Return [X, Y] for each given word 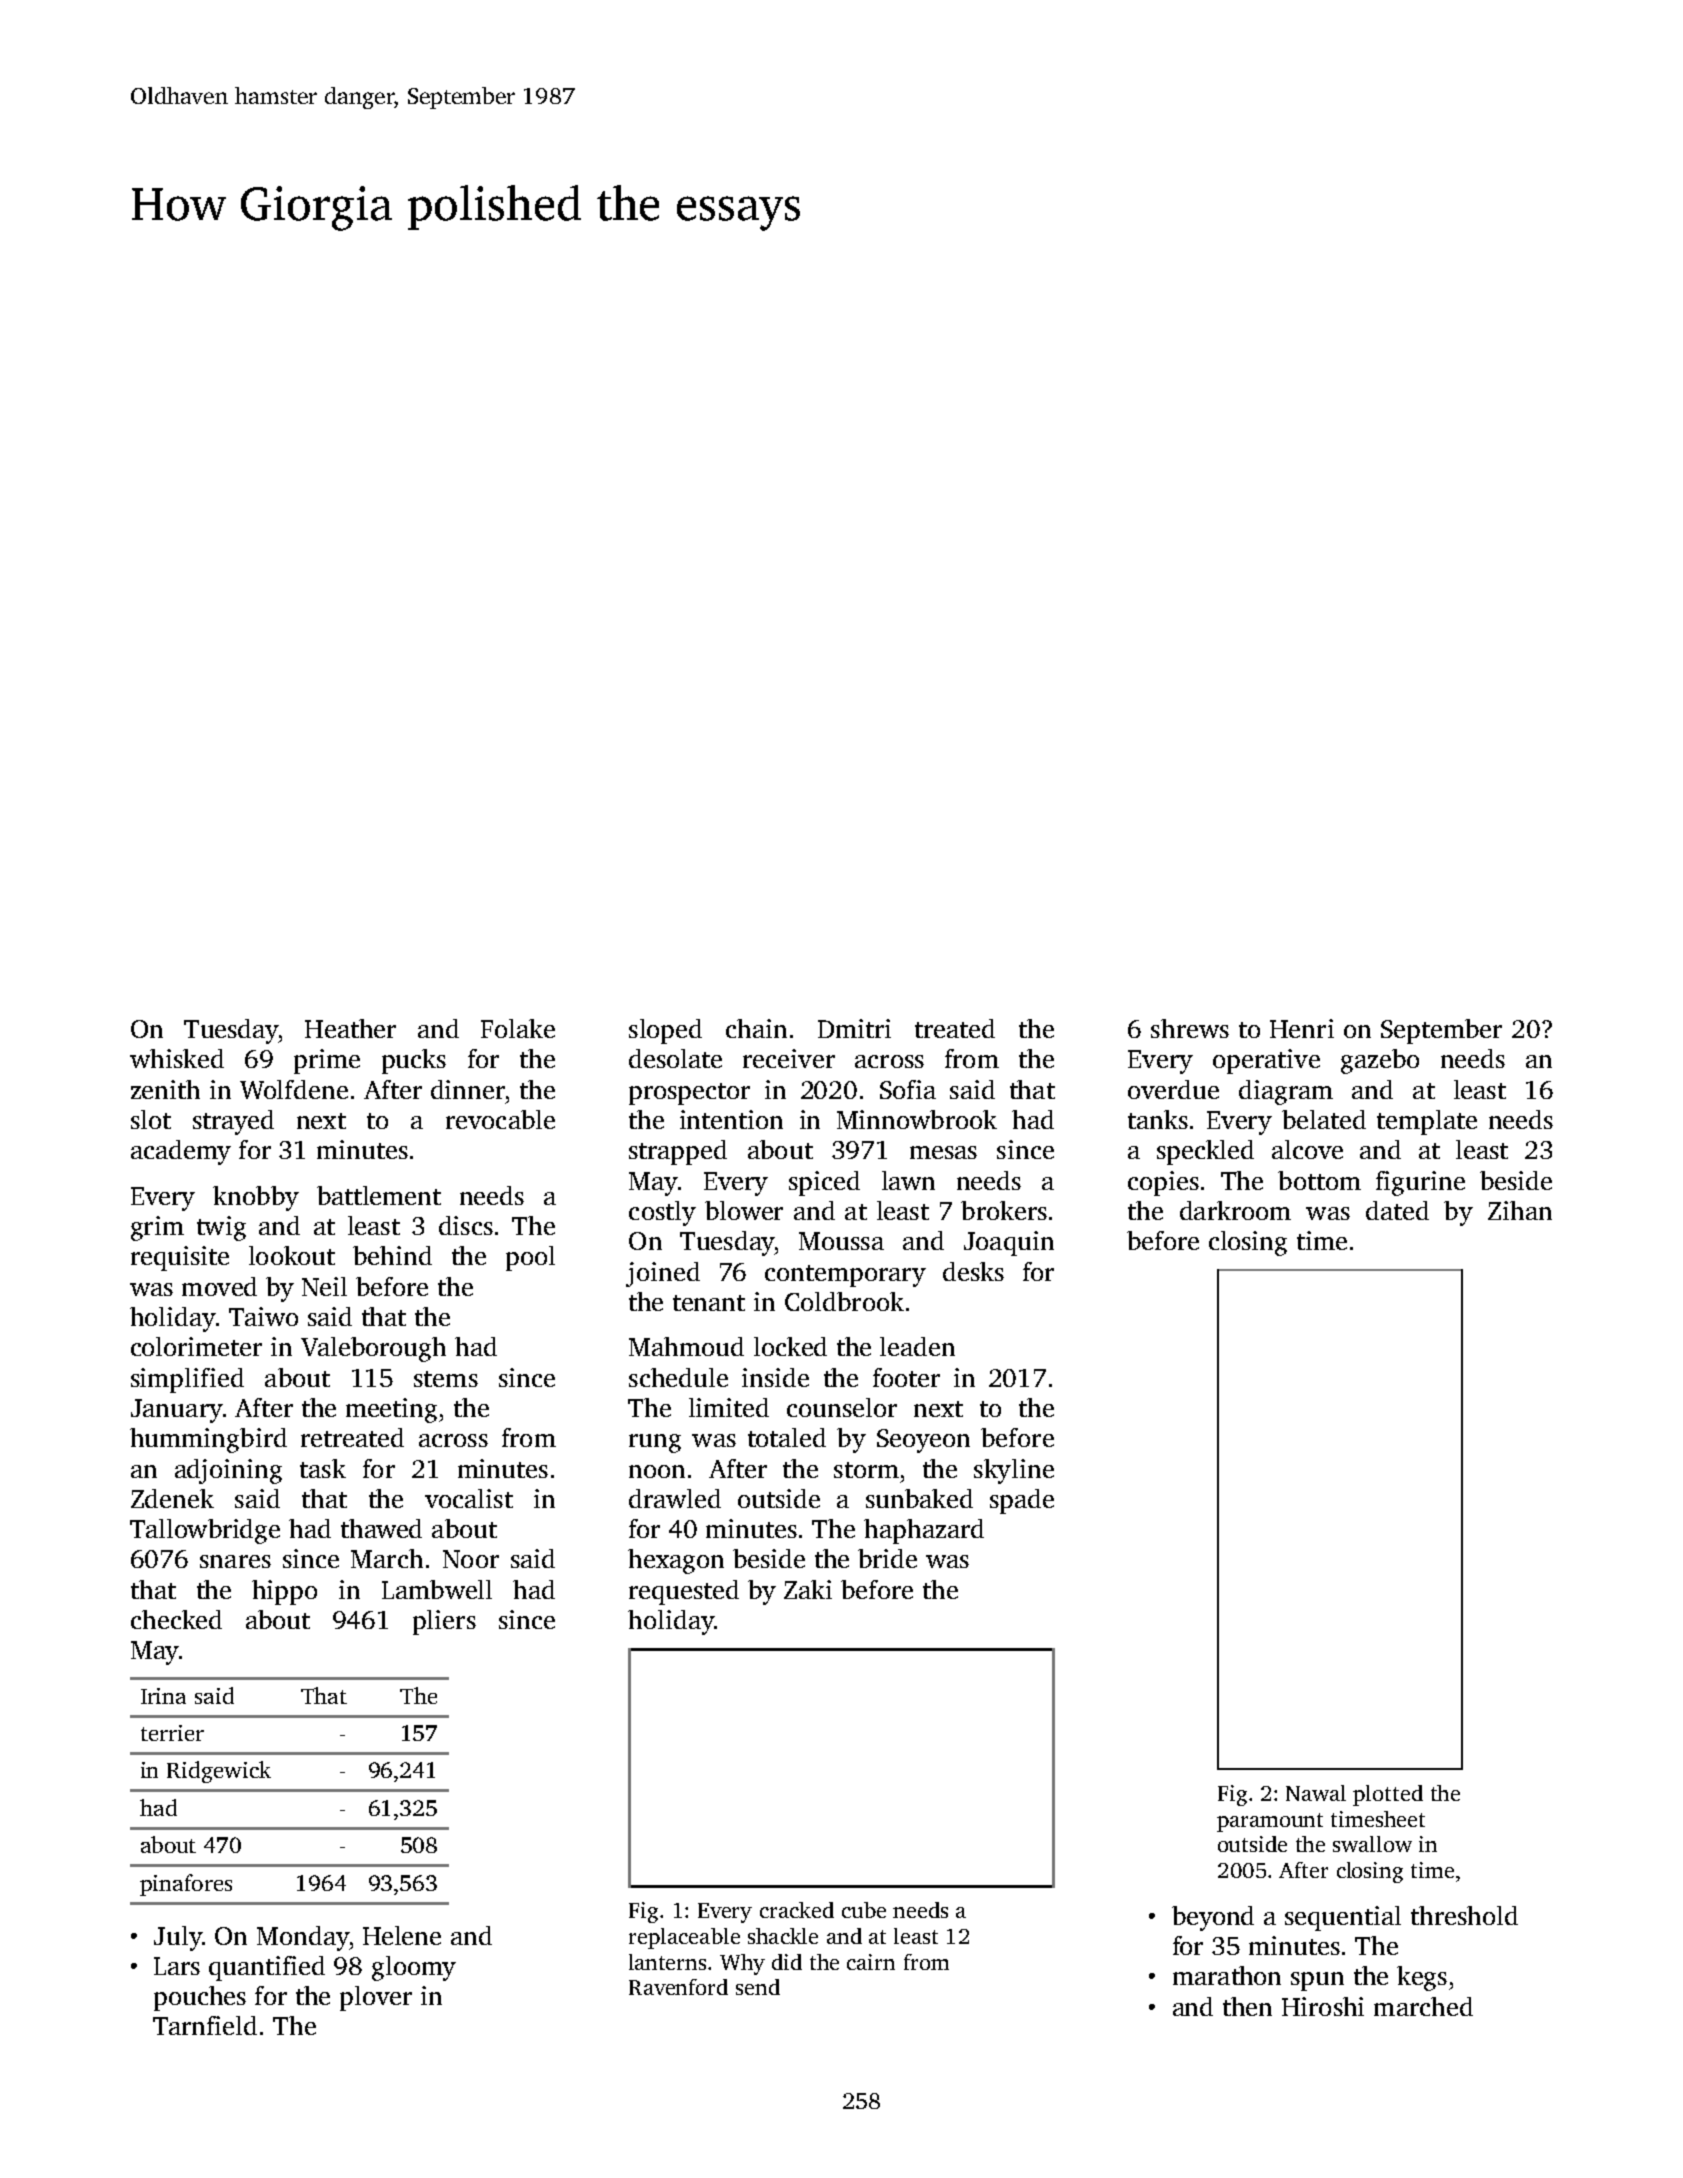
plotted [1388, 1795]
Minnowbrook [917, 1119]
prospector [689, 1094]
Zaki [808, 1589]
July [178, 1938]
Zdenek [172, 1498]
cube [864, 1910]
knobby [256, 1198]
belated [1324, 1119]
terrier [172, 1733]
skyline [1014, 1471]
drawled [675, 1498]
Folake [518, 1028]
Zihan [1520, 1210]
